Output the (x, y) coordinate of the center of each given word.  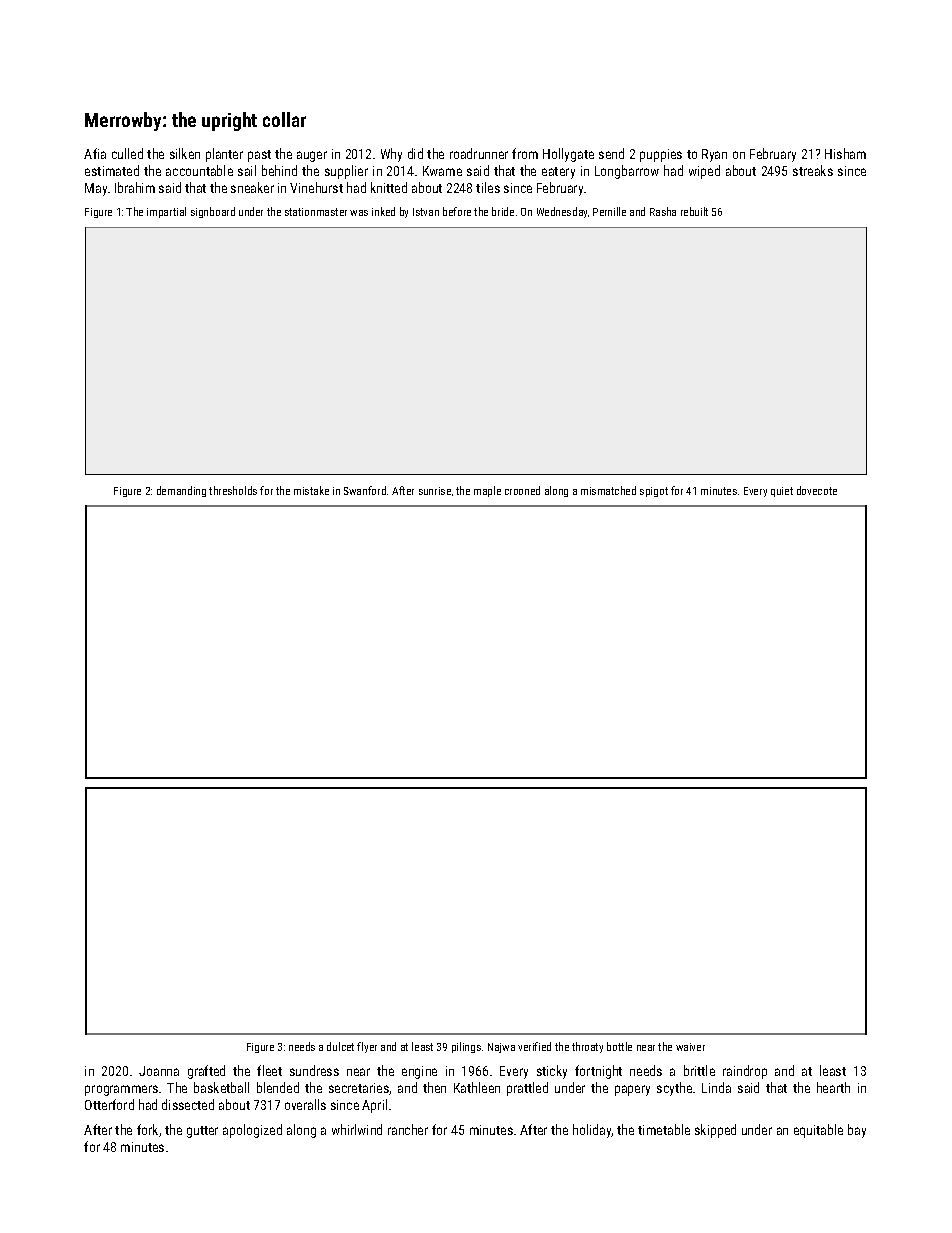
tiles (488, 187)
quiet (782, 492)
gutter (202, 1132)
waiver (690, 1047)
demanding (181, 491)
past (259, 156)
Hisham (845, 153)
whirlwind (357, 1129)
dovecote (817, 490)
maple (487, 491)
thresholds (233, 490)
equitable (818, 1131)
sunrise (435, 491)
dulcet (340, 1046)
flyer (367, 1047)
